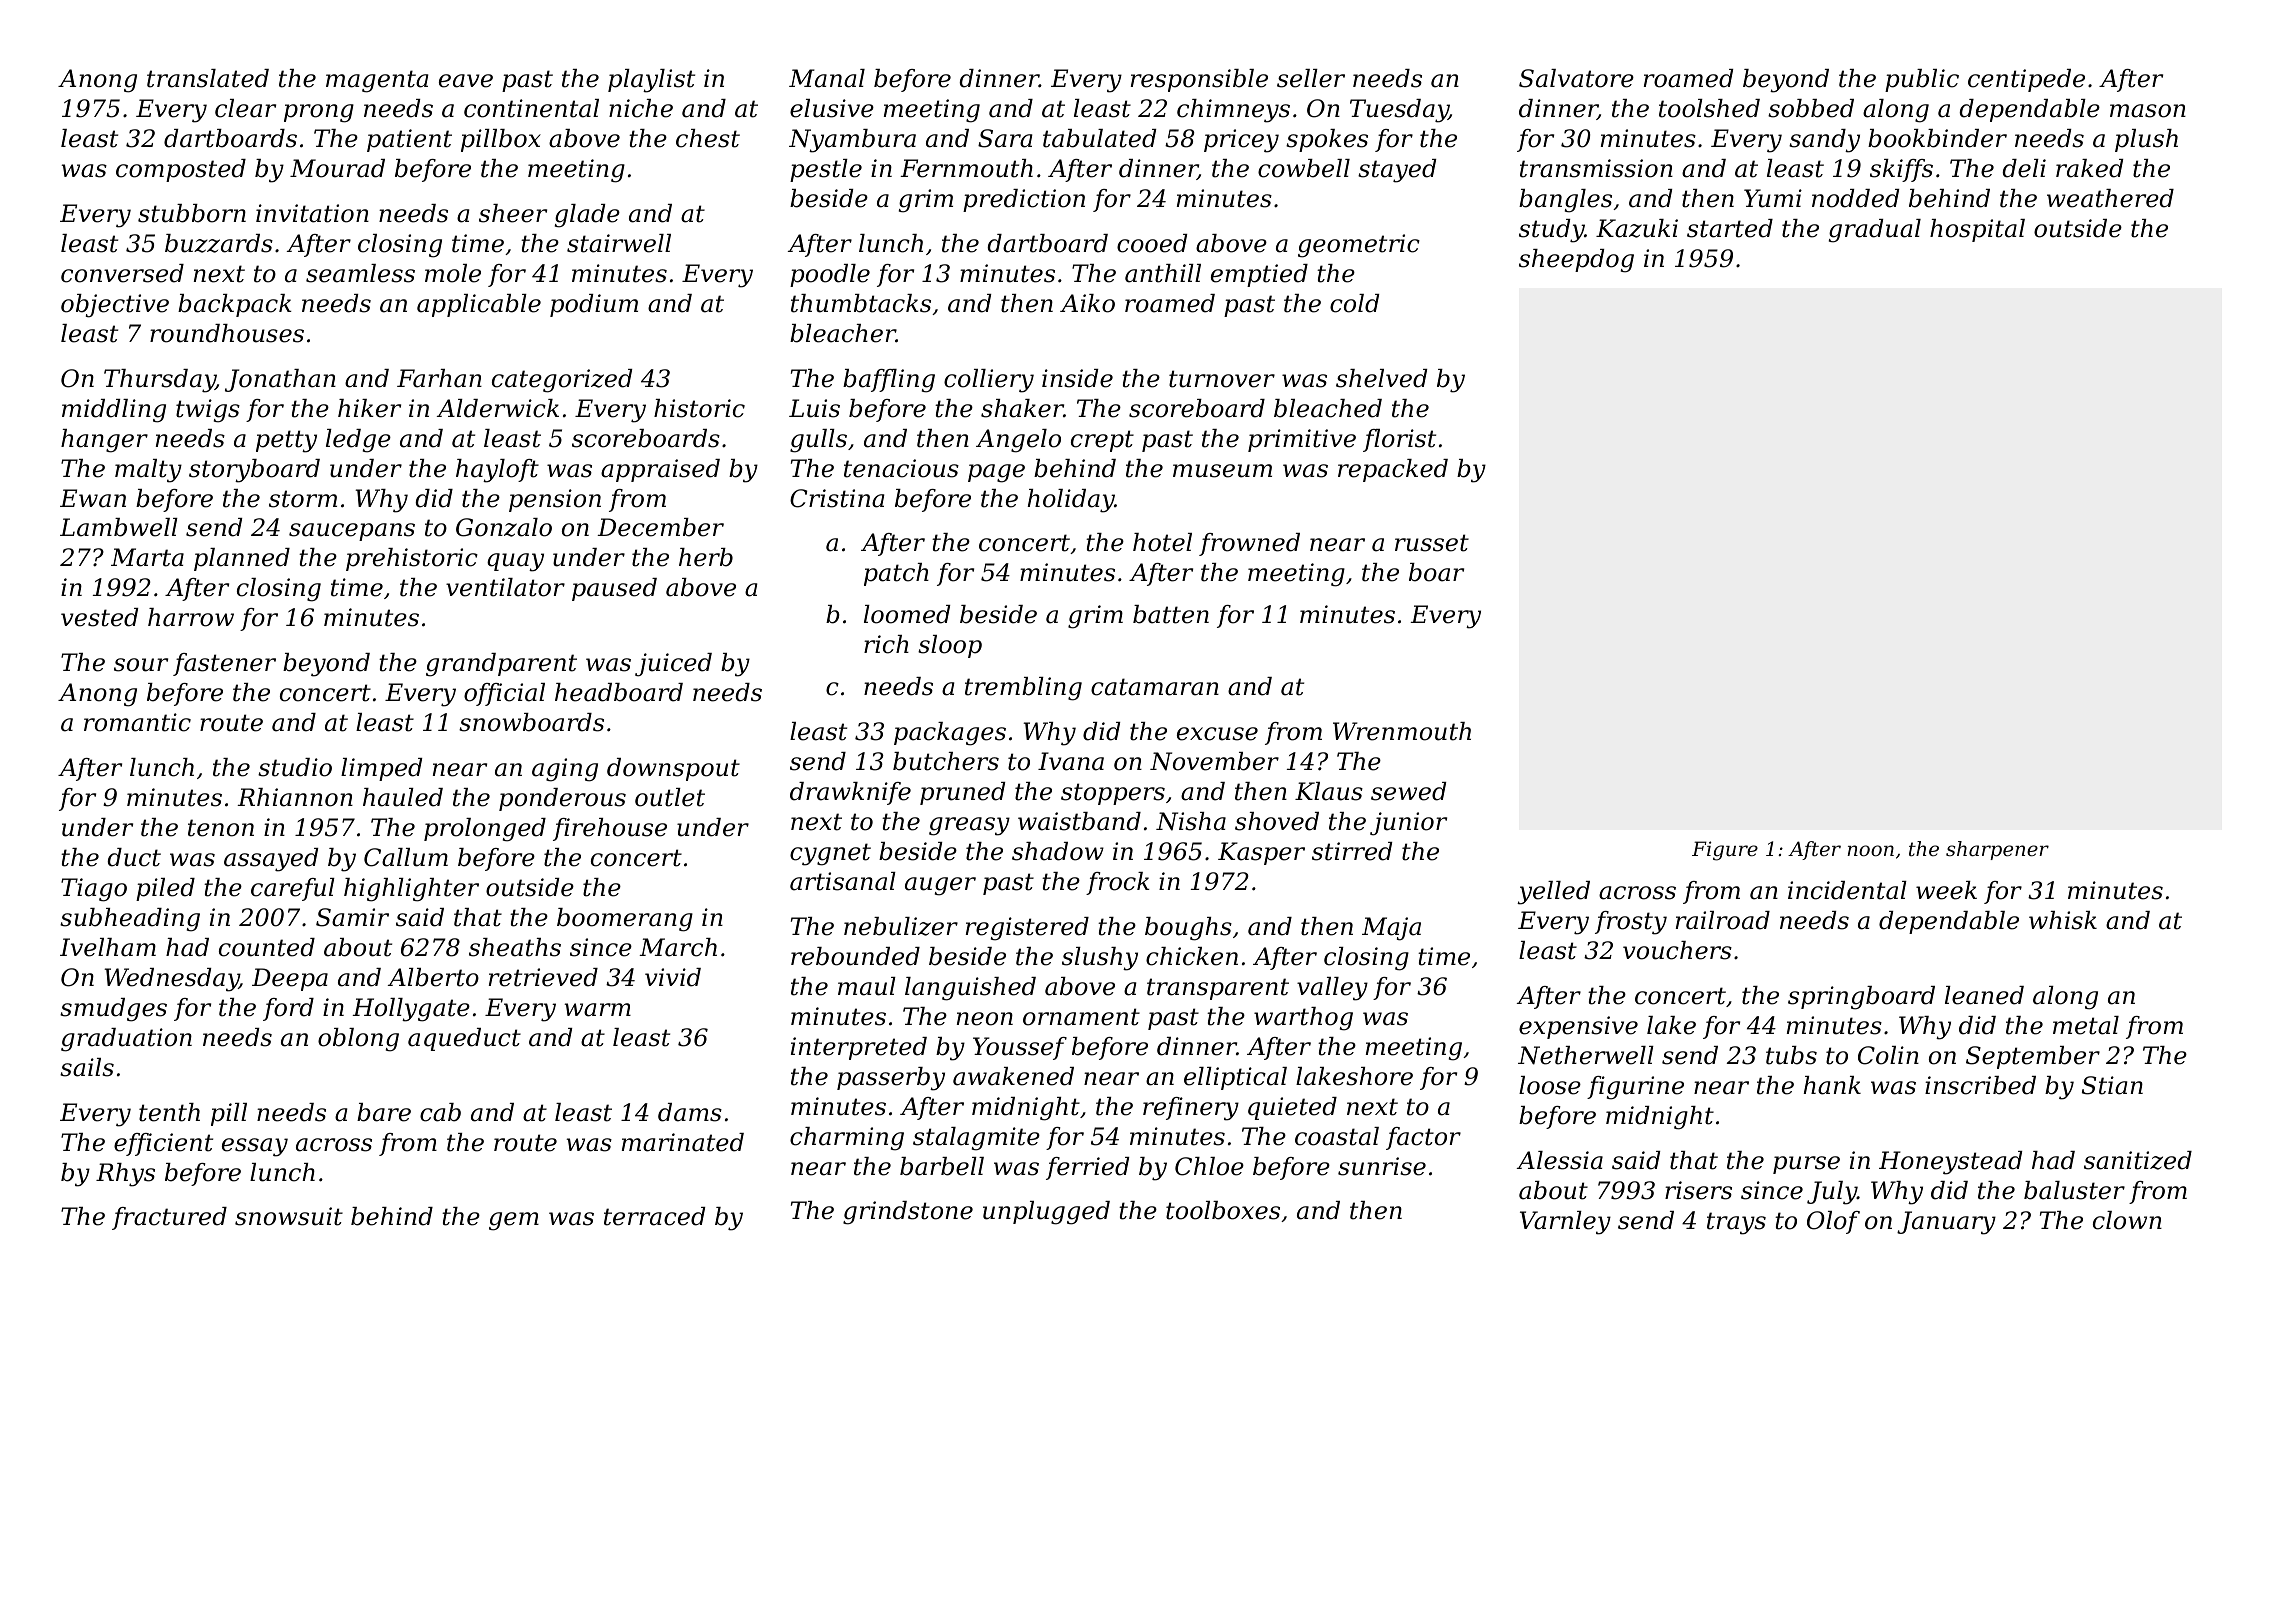 Image resolution: width=2282 pixels, height=1614 pixels. What do you see at coordinates (1327, 140) in the screenshot?
I see `spokes` at bounding box center [1327, 140].
